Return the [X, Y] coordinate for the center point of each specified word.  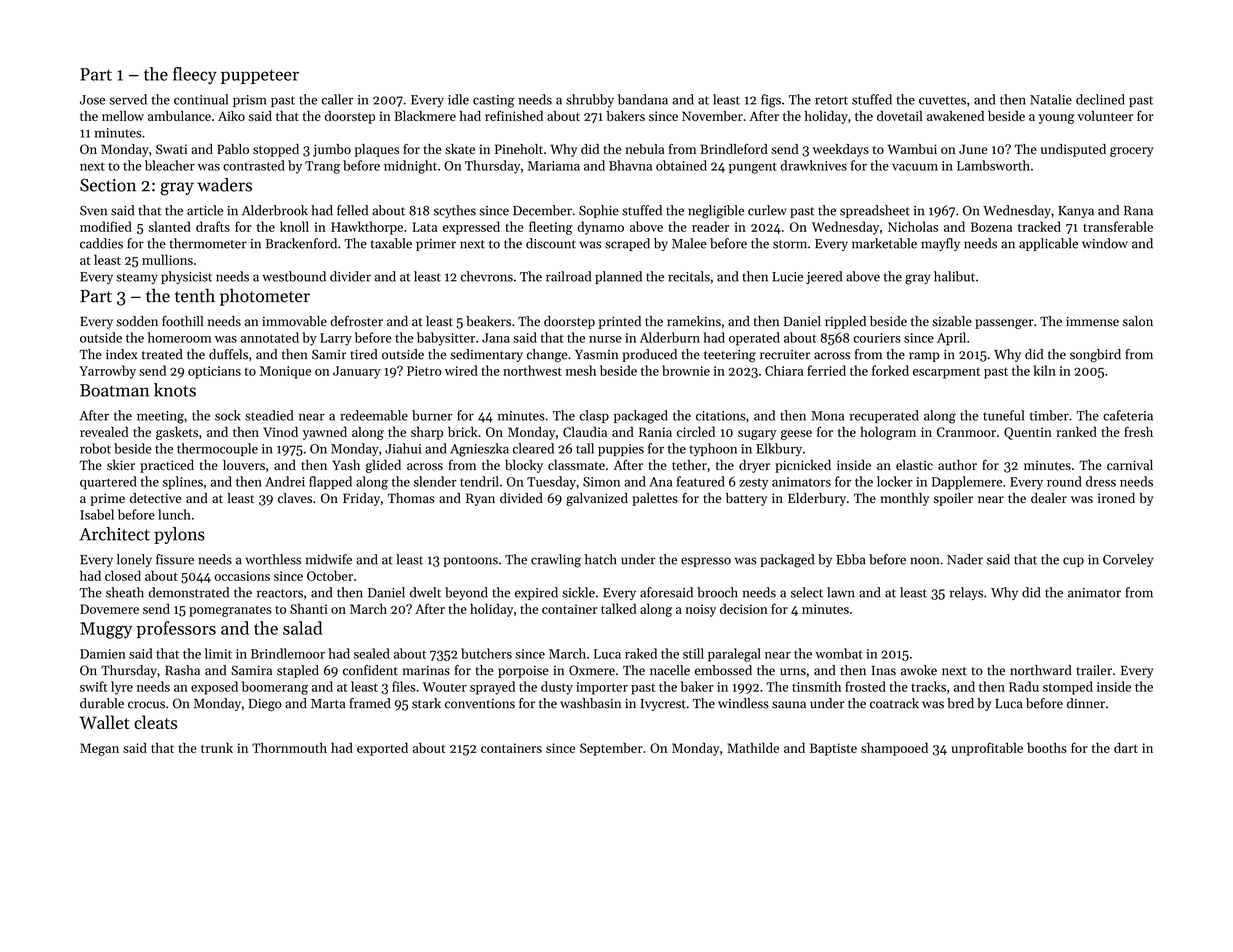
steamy [137, 278]
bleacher [170, 165]
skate [460, 149]
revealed [104, 431]
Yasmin [596, 355]
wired [461, 370]
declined [1100, 99]
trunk [217, 747]
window [1105, 243]
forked [890, 370]
